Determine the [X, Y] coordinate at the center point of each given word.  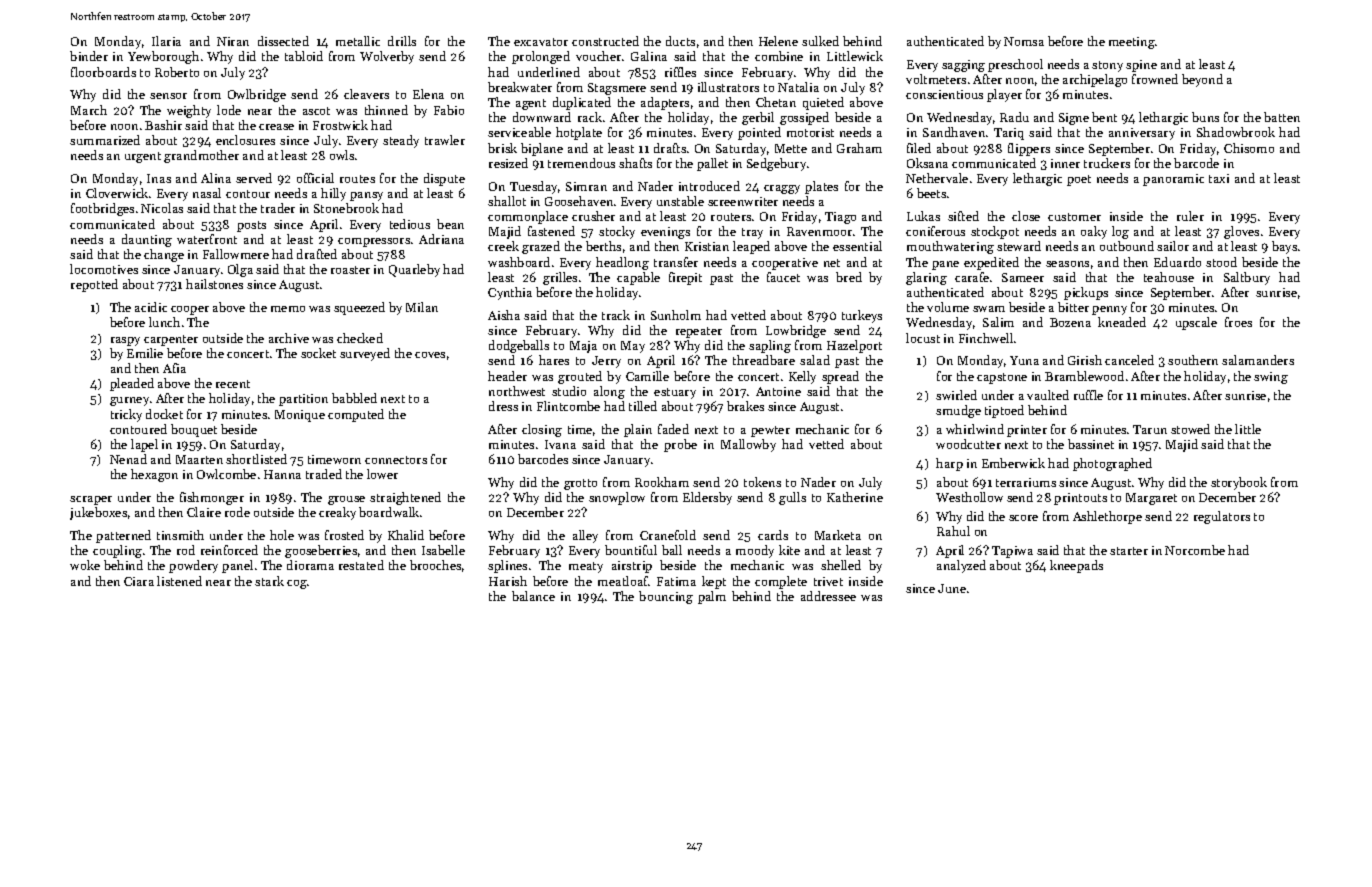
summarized [105, 140]
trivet [828, 581]
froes [1238, 322]
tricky [126, 415]
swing [1271, 378]
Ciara [139, 581]
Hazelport [854, 346]
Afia [174, 368]
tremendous [581, 163]
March [89, 110]
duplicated [582, 103]
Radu [1014, 117]
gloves [1241, 232]
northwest [517, 391]
